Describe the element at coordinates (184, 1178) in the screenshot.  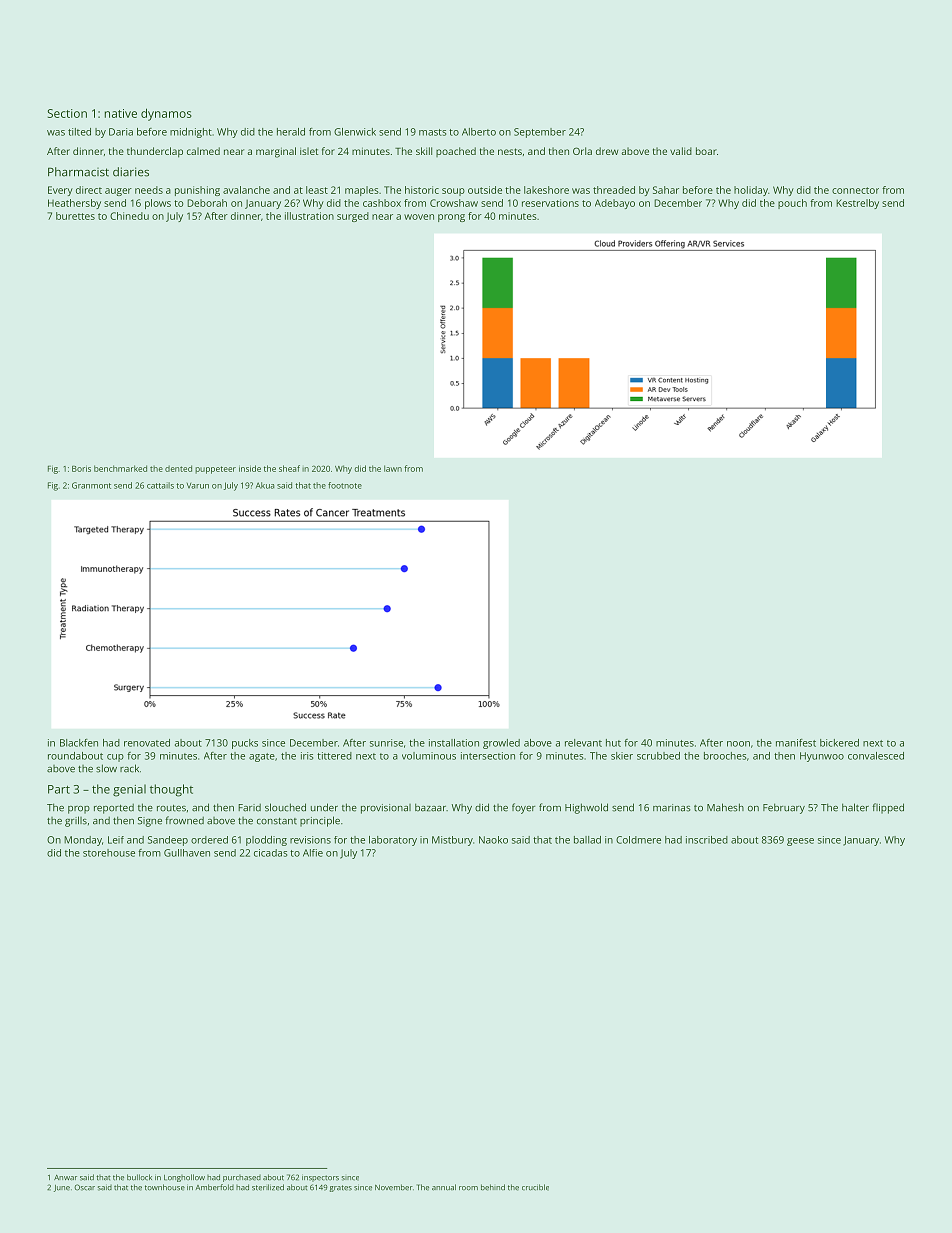
I see `Longhollow` at that location.
